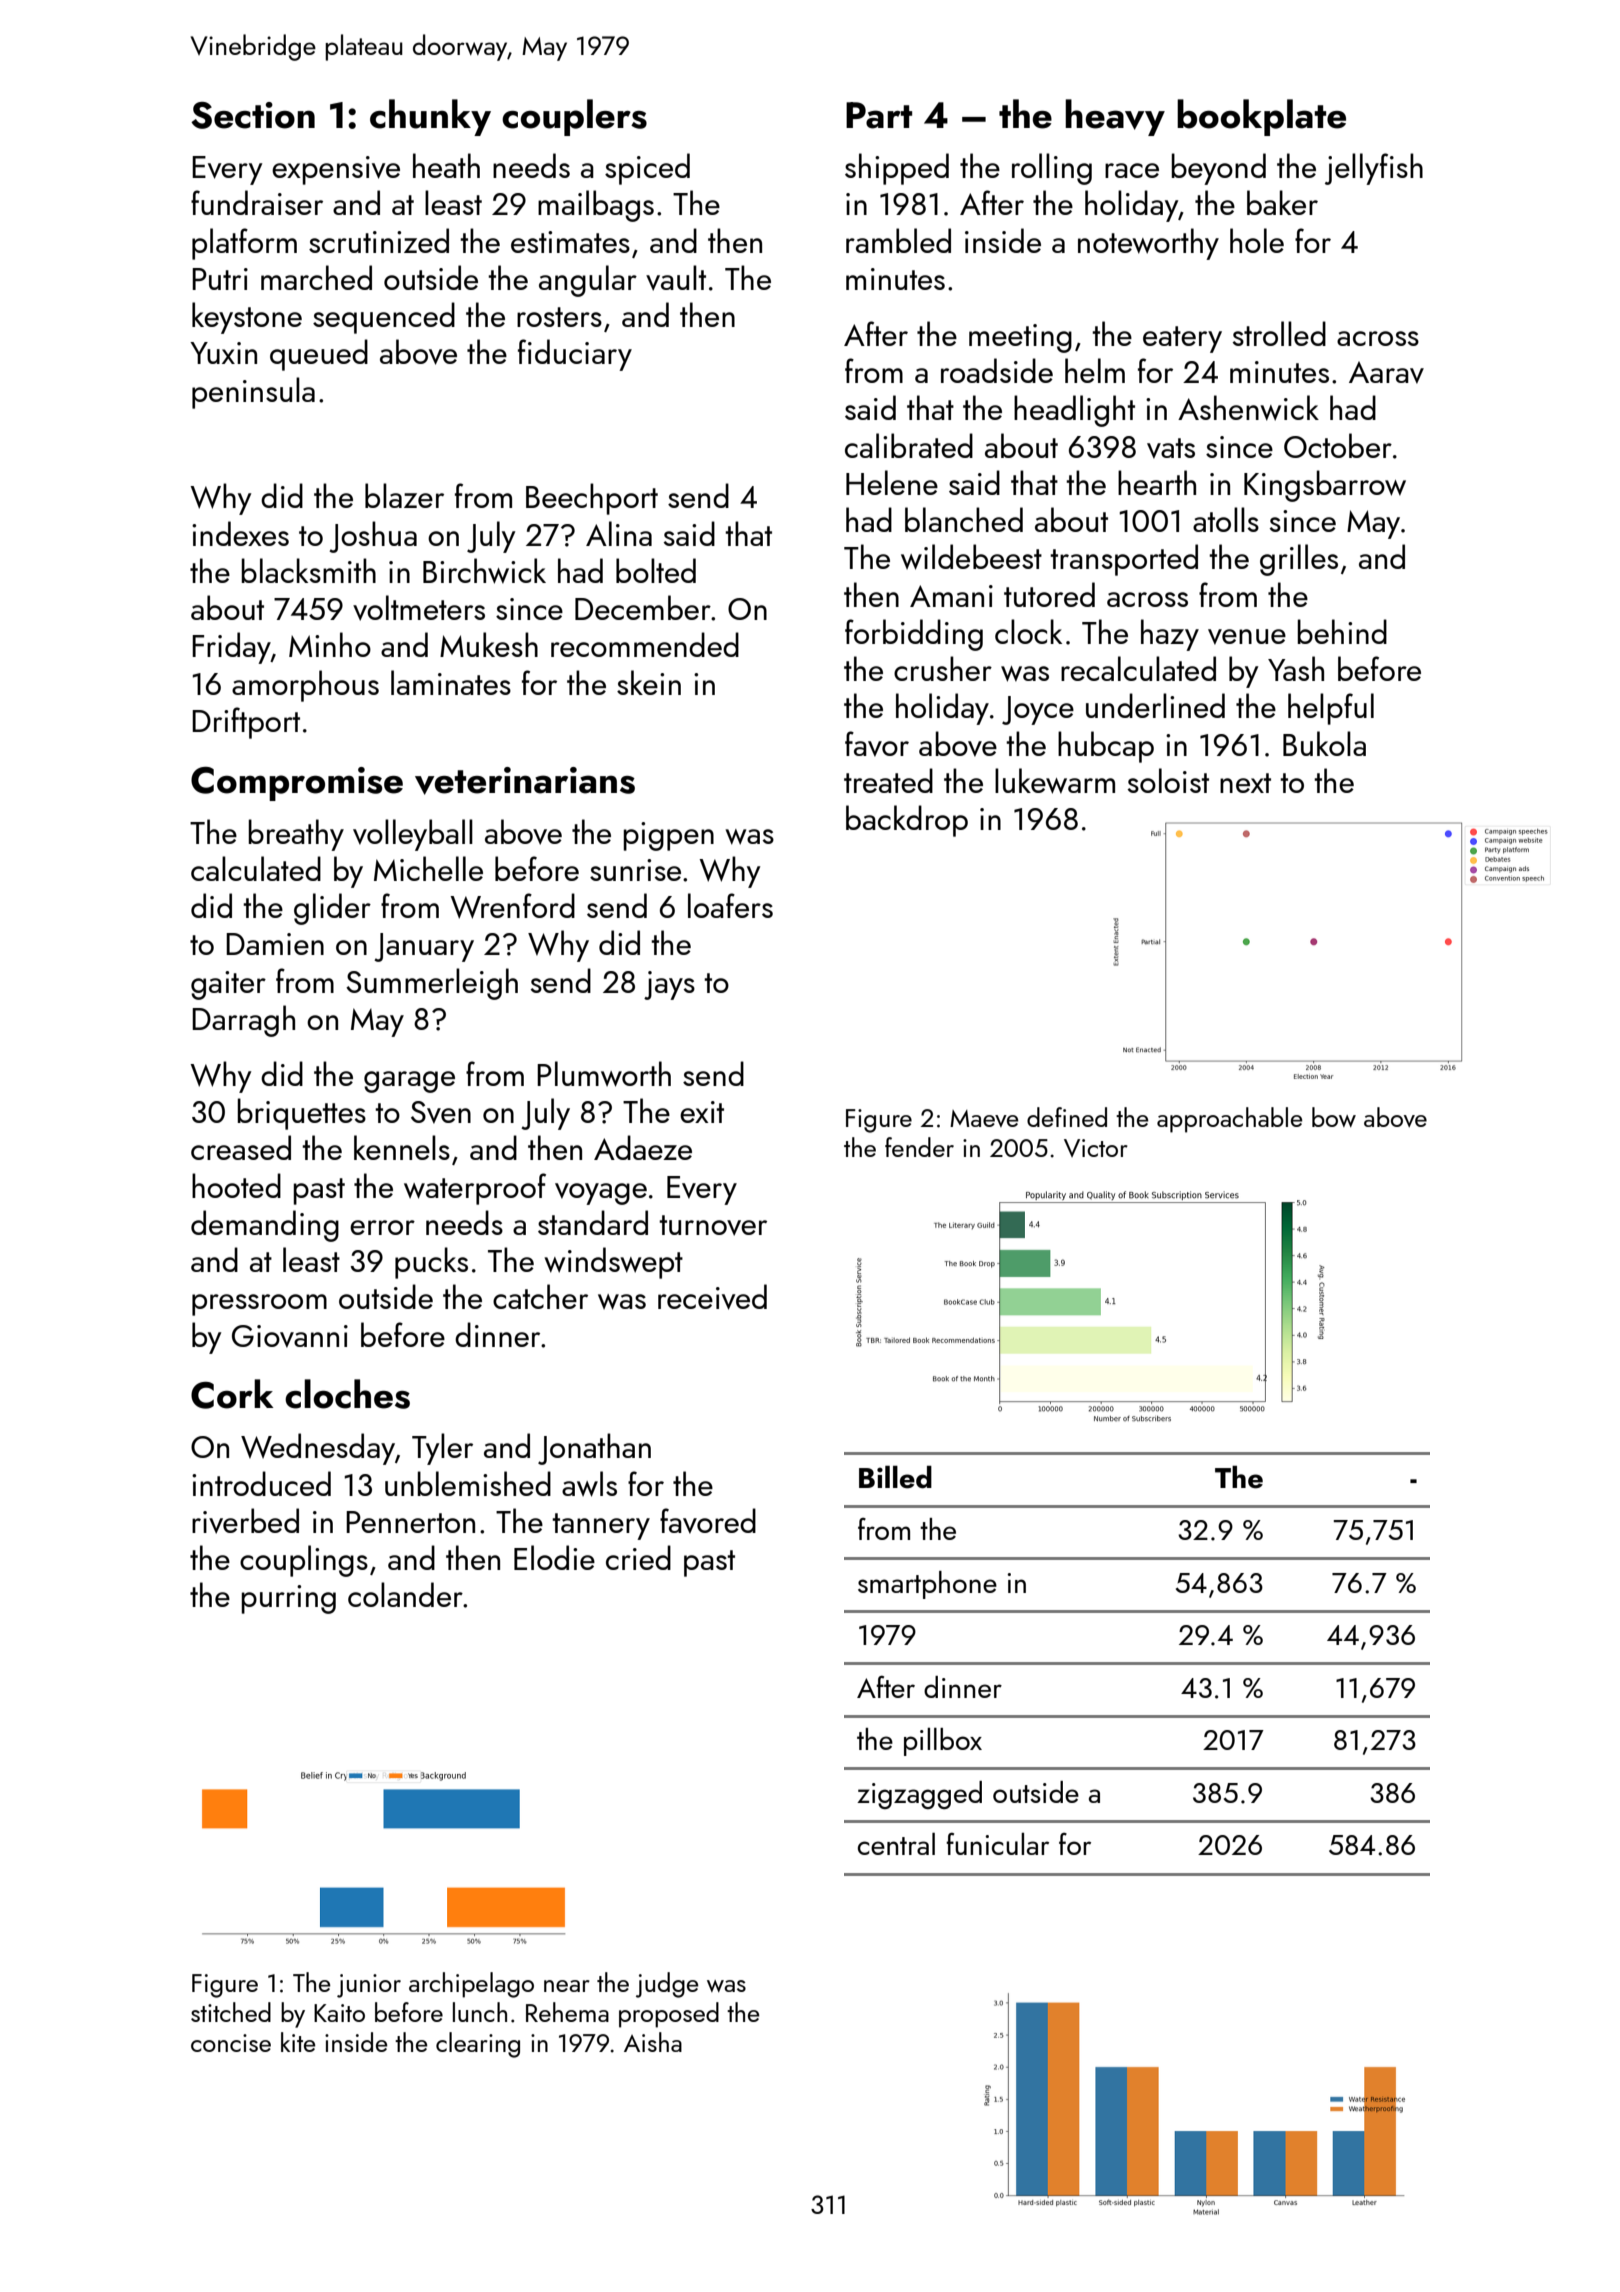 This image has width=1620, height=2292. I want to click on introduced, so click(261, 1483).
